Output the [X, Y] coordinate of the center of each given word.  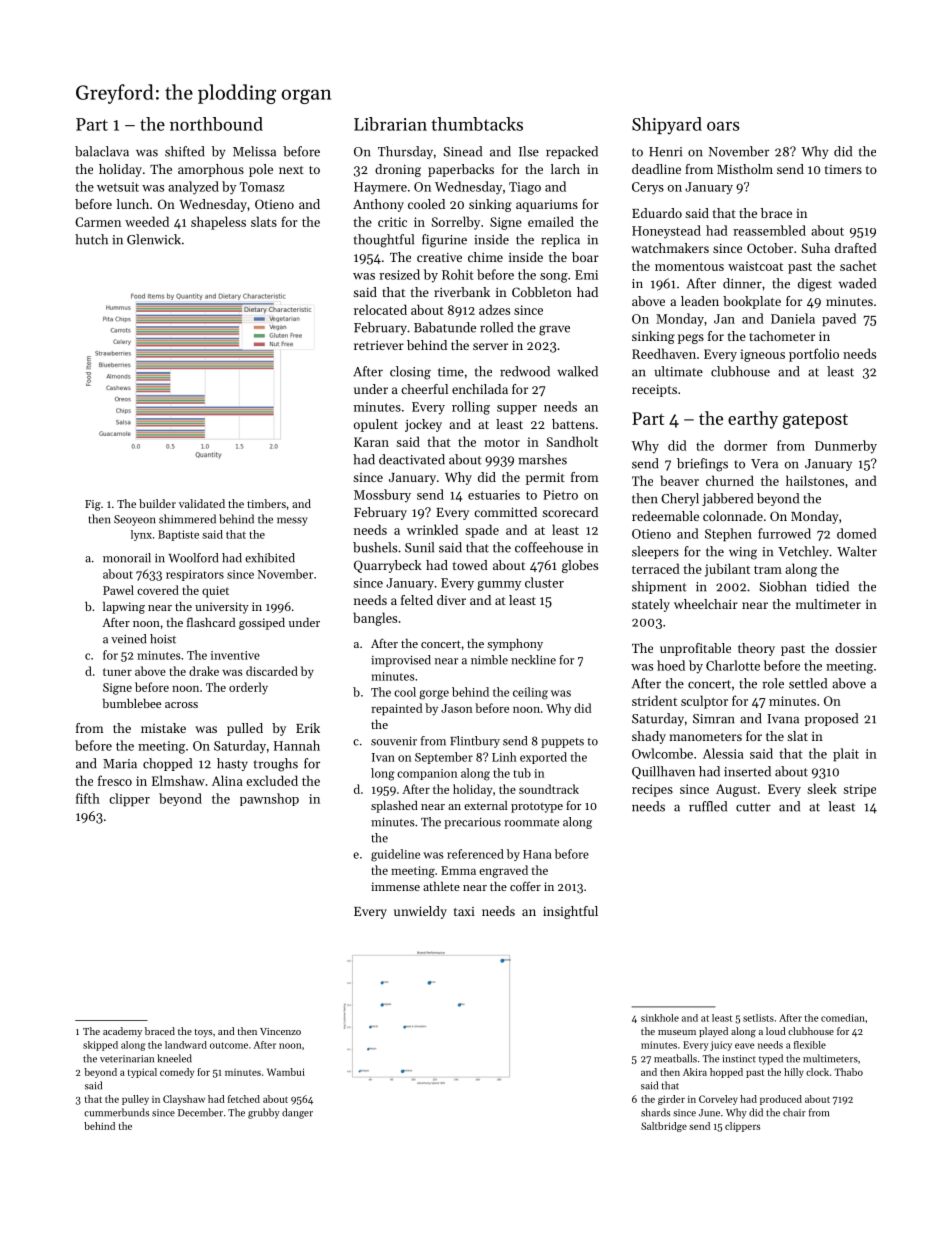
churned [730, 480]
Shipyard [667, 126]
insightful [570, 912]
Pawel [118, 590]
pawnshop [269, 799]
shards [655, 1112]
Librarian [390, 124]
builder [157, 503]
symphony [515, 645]
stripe [859, 790]
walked [577, 371]
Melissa [254, 151]
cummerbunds [116, 1112]
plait [846, 755]
